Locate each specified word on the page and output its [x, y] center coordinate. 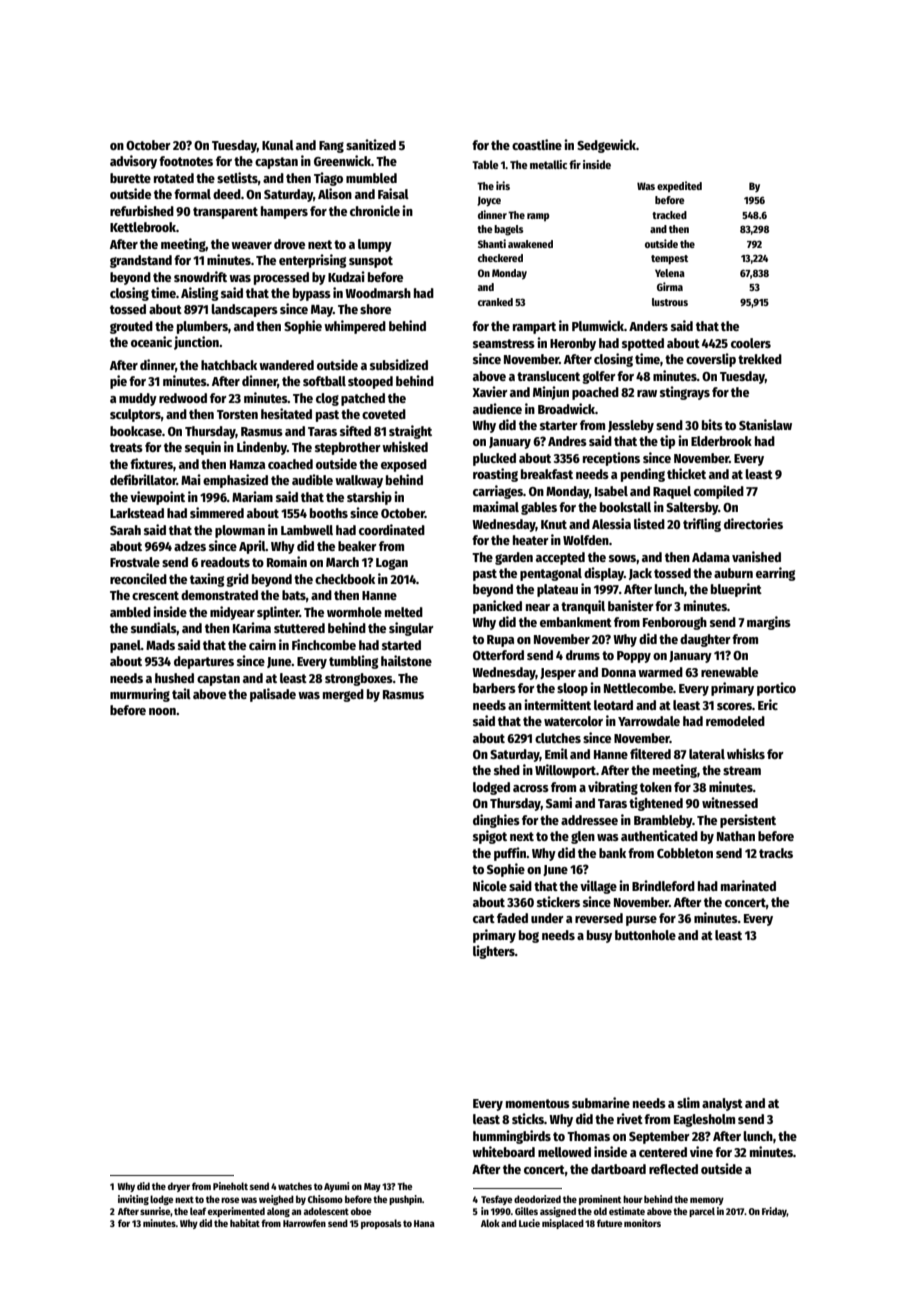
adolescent [326, 1211]
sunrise [155, 1212]
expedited [679, 186]
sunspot [371, 262]
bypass [312, 294]
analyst [722, 1104]
